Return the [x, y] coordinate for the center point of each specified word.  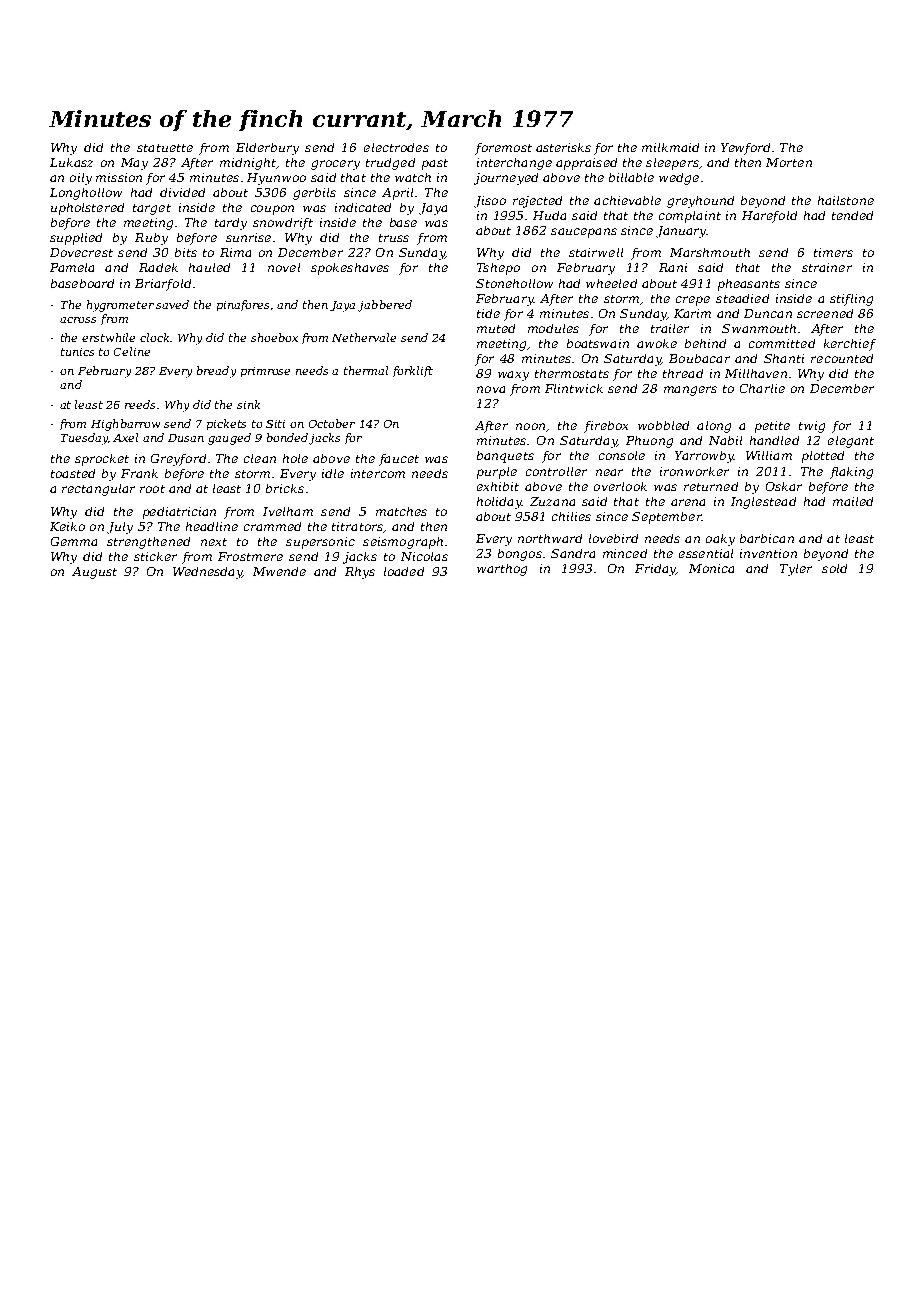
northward [550, 538]
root [152, 489]
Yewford [745, 149]
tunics [77, 352]
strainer [827, 267]
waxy [513, 376]
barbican [767, 538]
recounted [842, 358]
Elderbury [267, 149]
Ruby [151, 239]
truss [394, 238]
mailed [853, 501]
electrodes [396, 147]
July [120, 528]
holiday [499, 503]
